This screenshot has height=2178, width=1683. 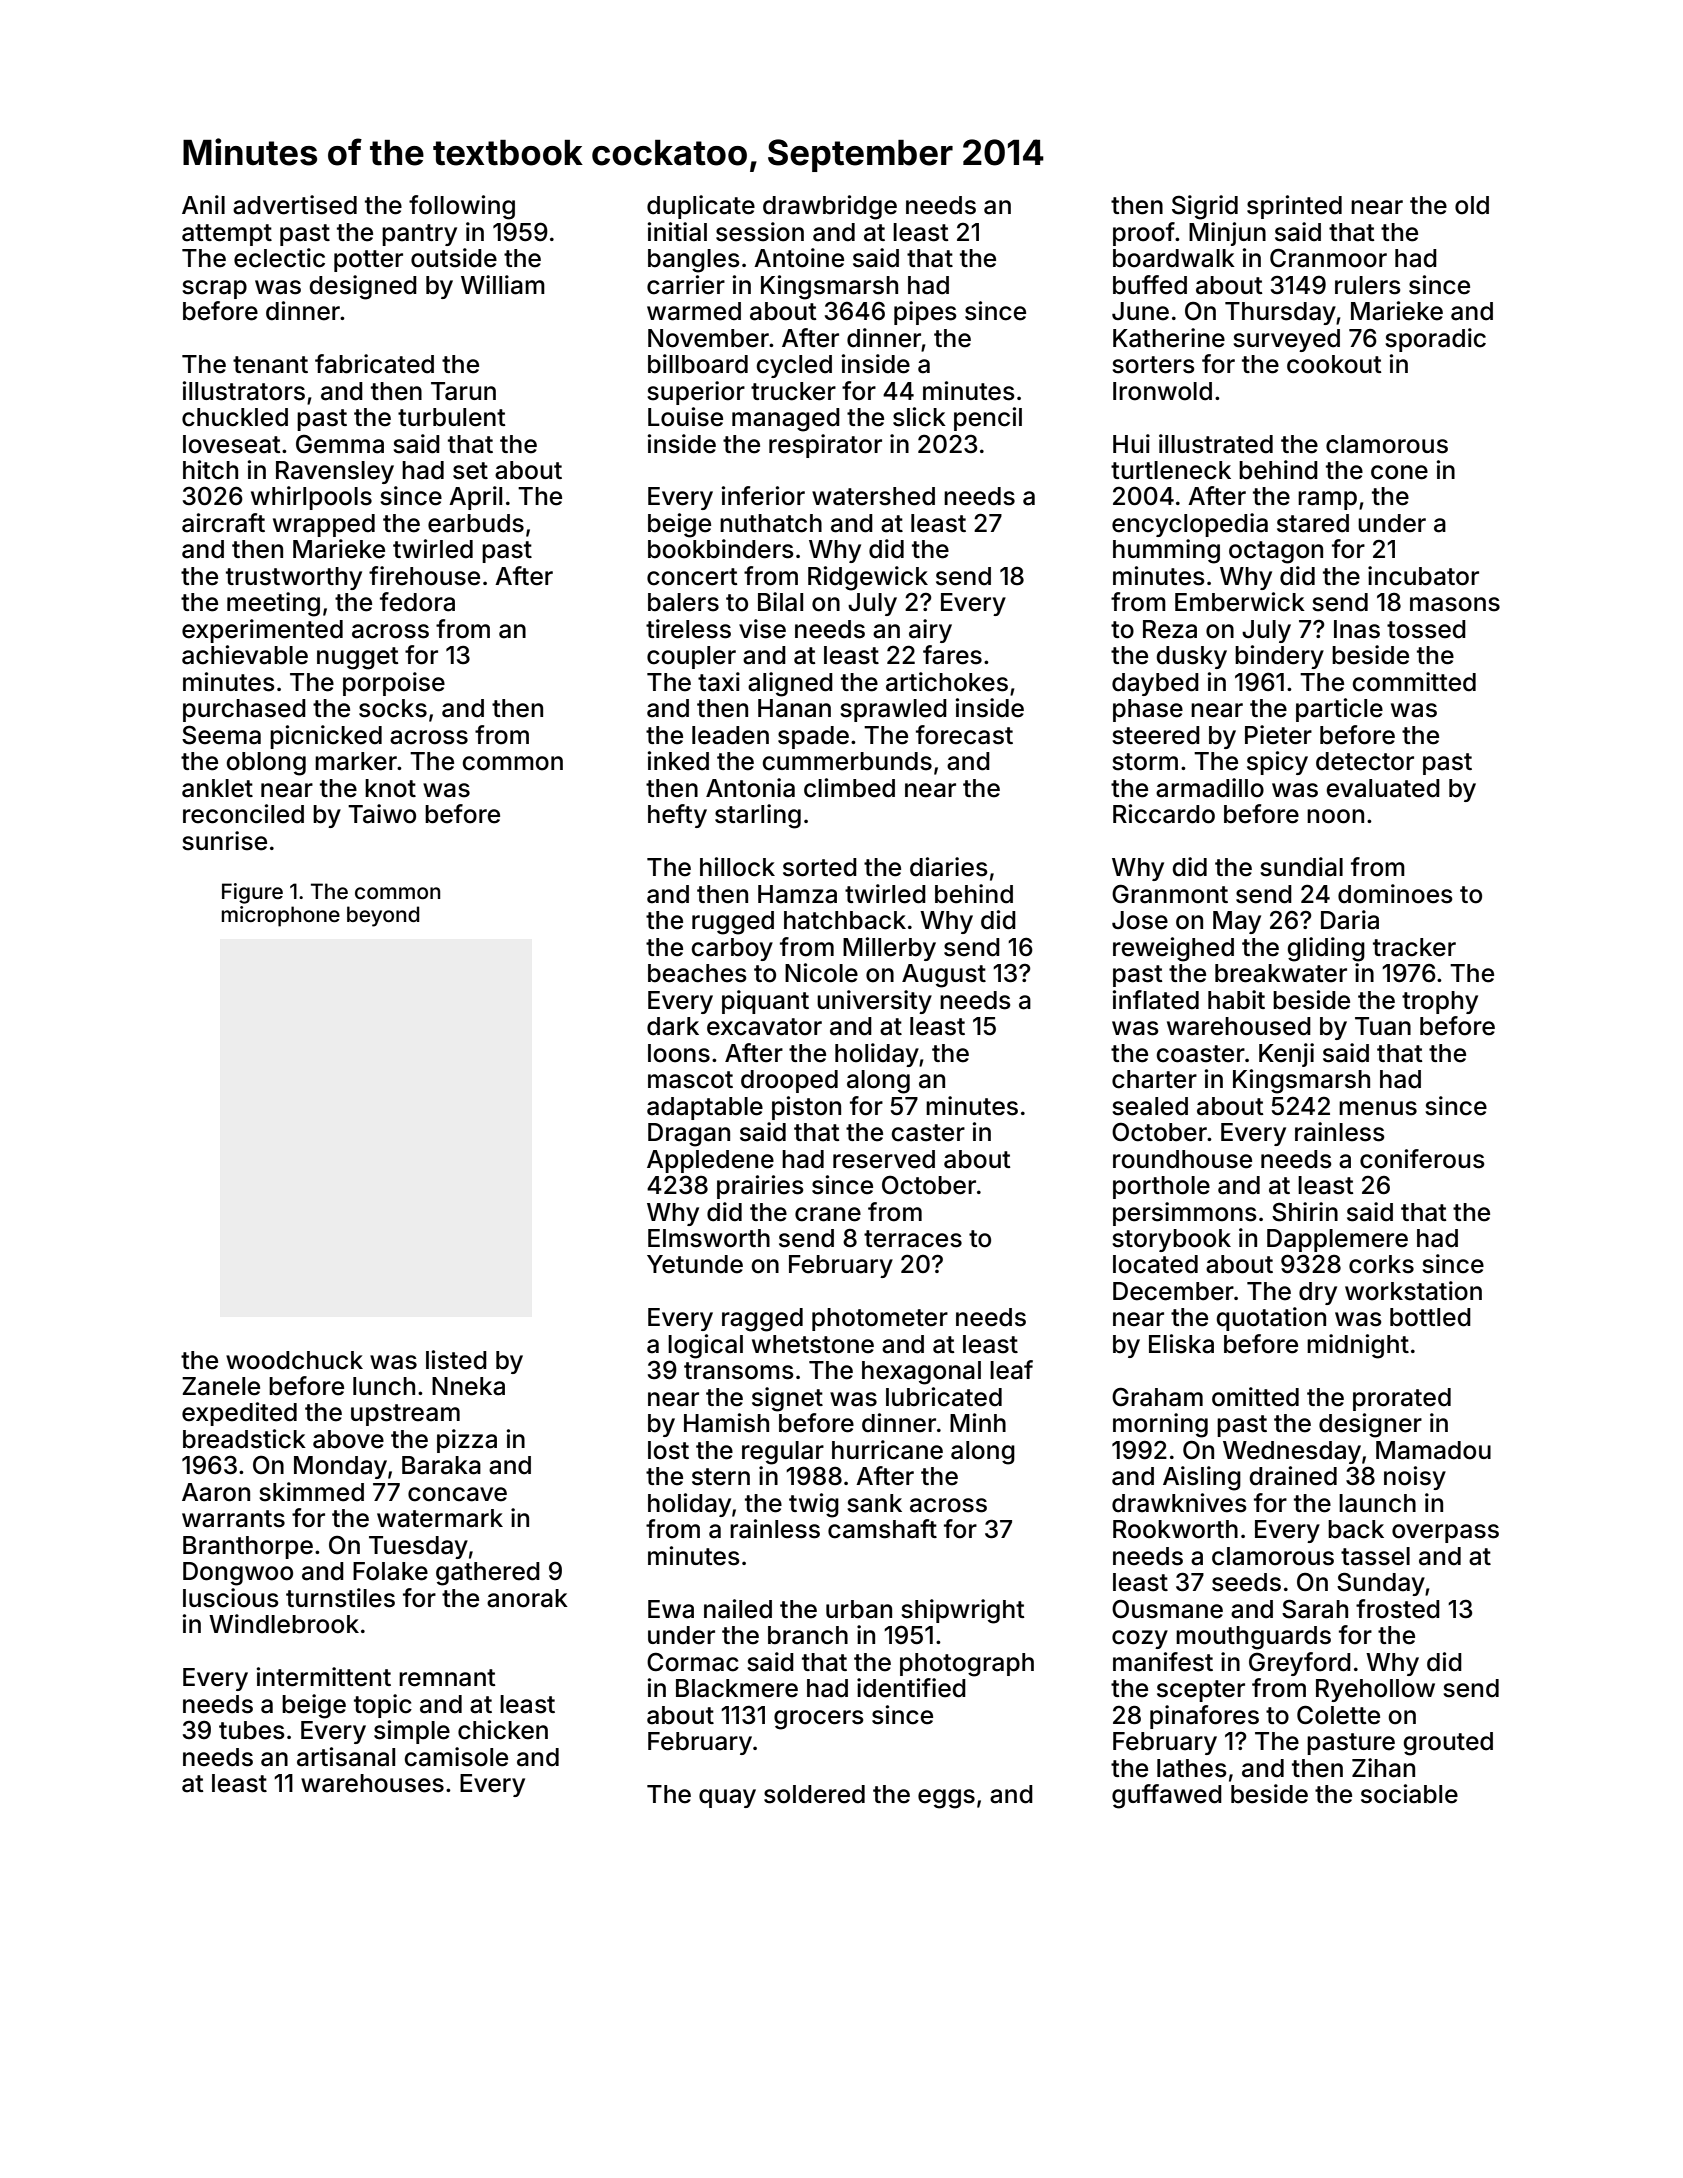 What do you see at coordinates (806, 1108) in the screenshot?
I see `piston` at bounding box center [806, 1108].
